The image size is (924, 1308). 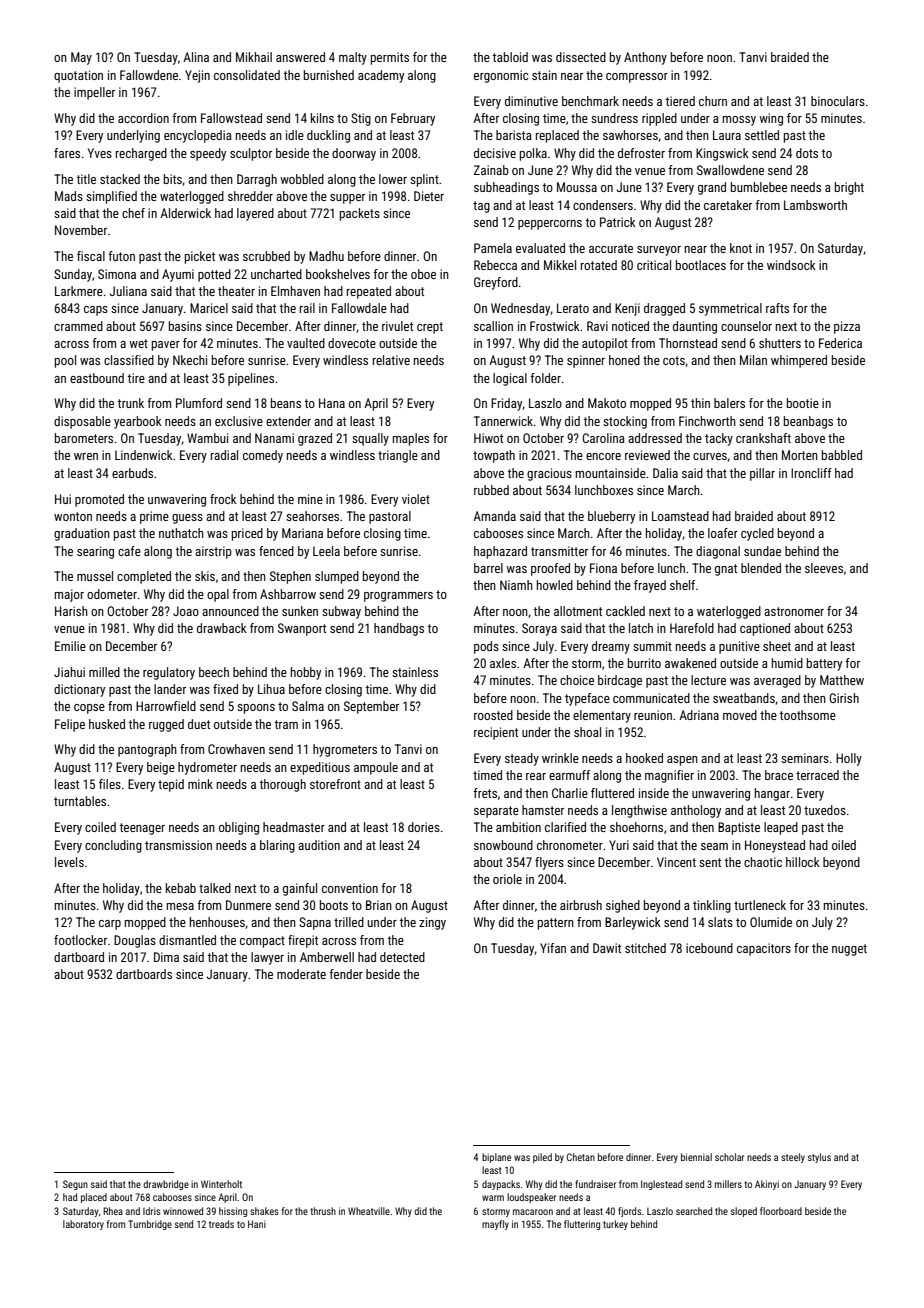 What do you see at coordinates (819, 1158) in the screenshot?
I see `stylus` at bounding box center [819, 1158].
